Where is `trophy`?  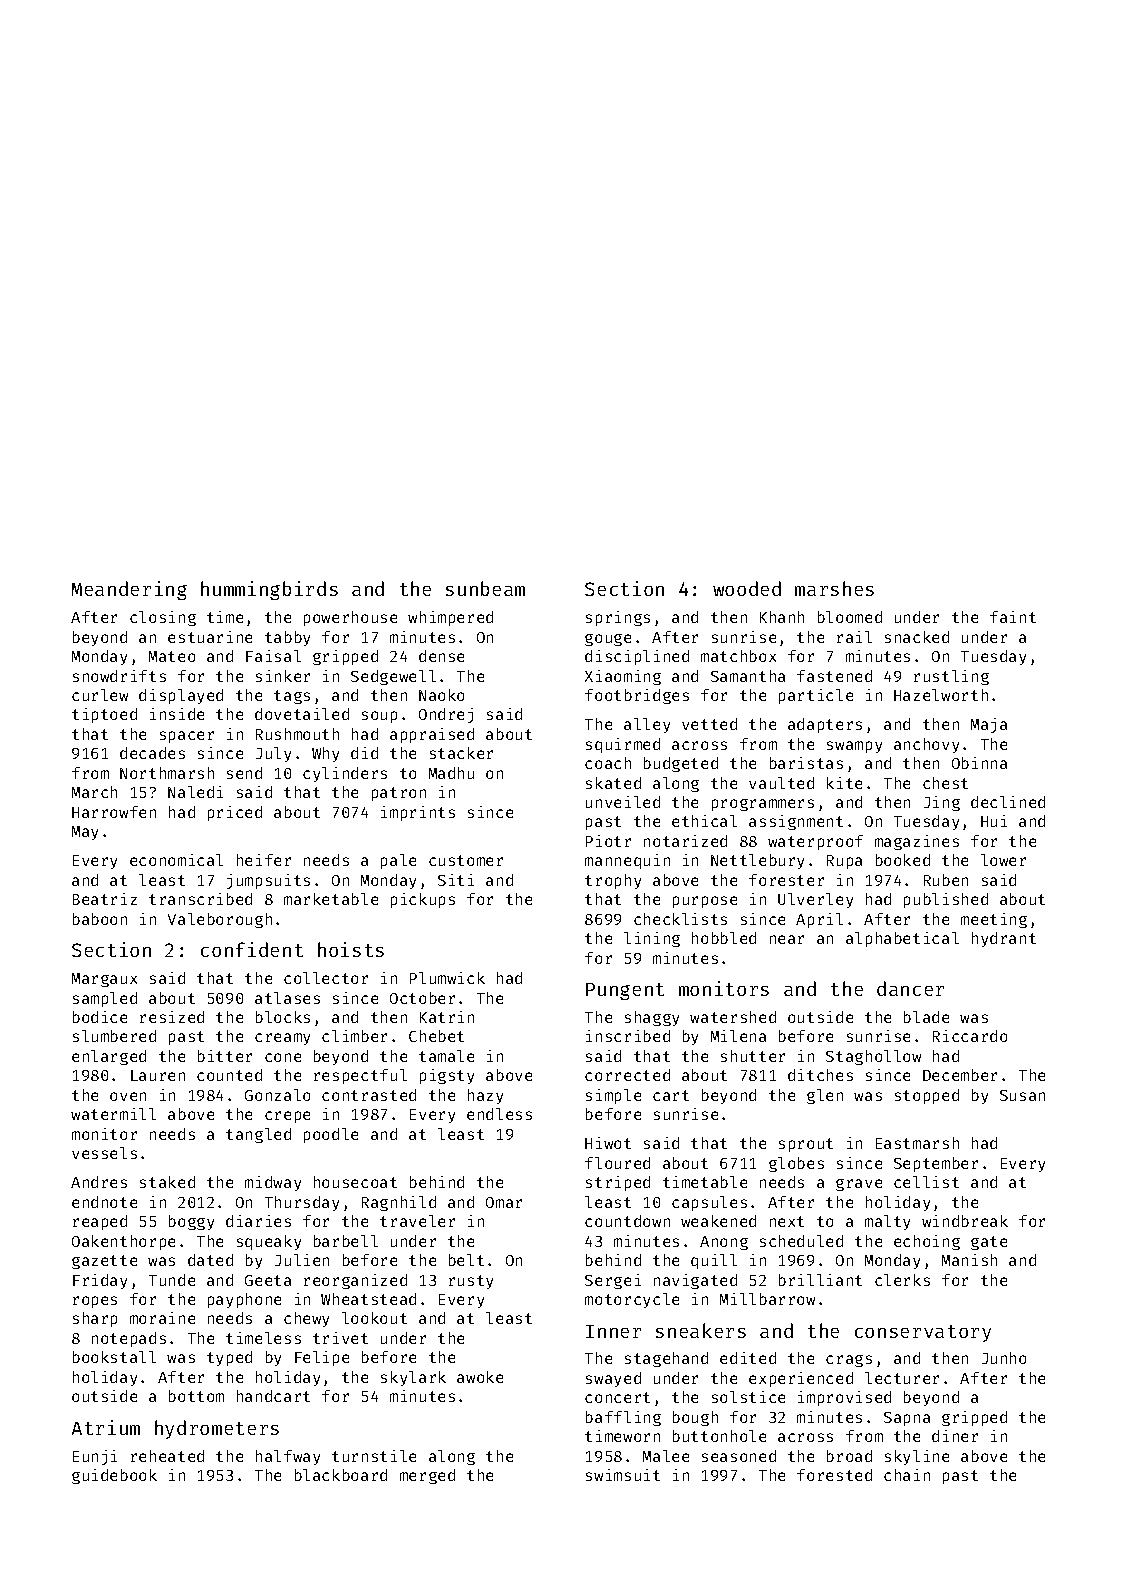 trophy is located at coordinates (613, 881).
